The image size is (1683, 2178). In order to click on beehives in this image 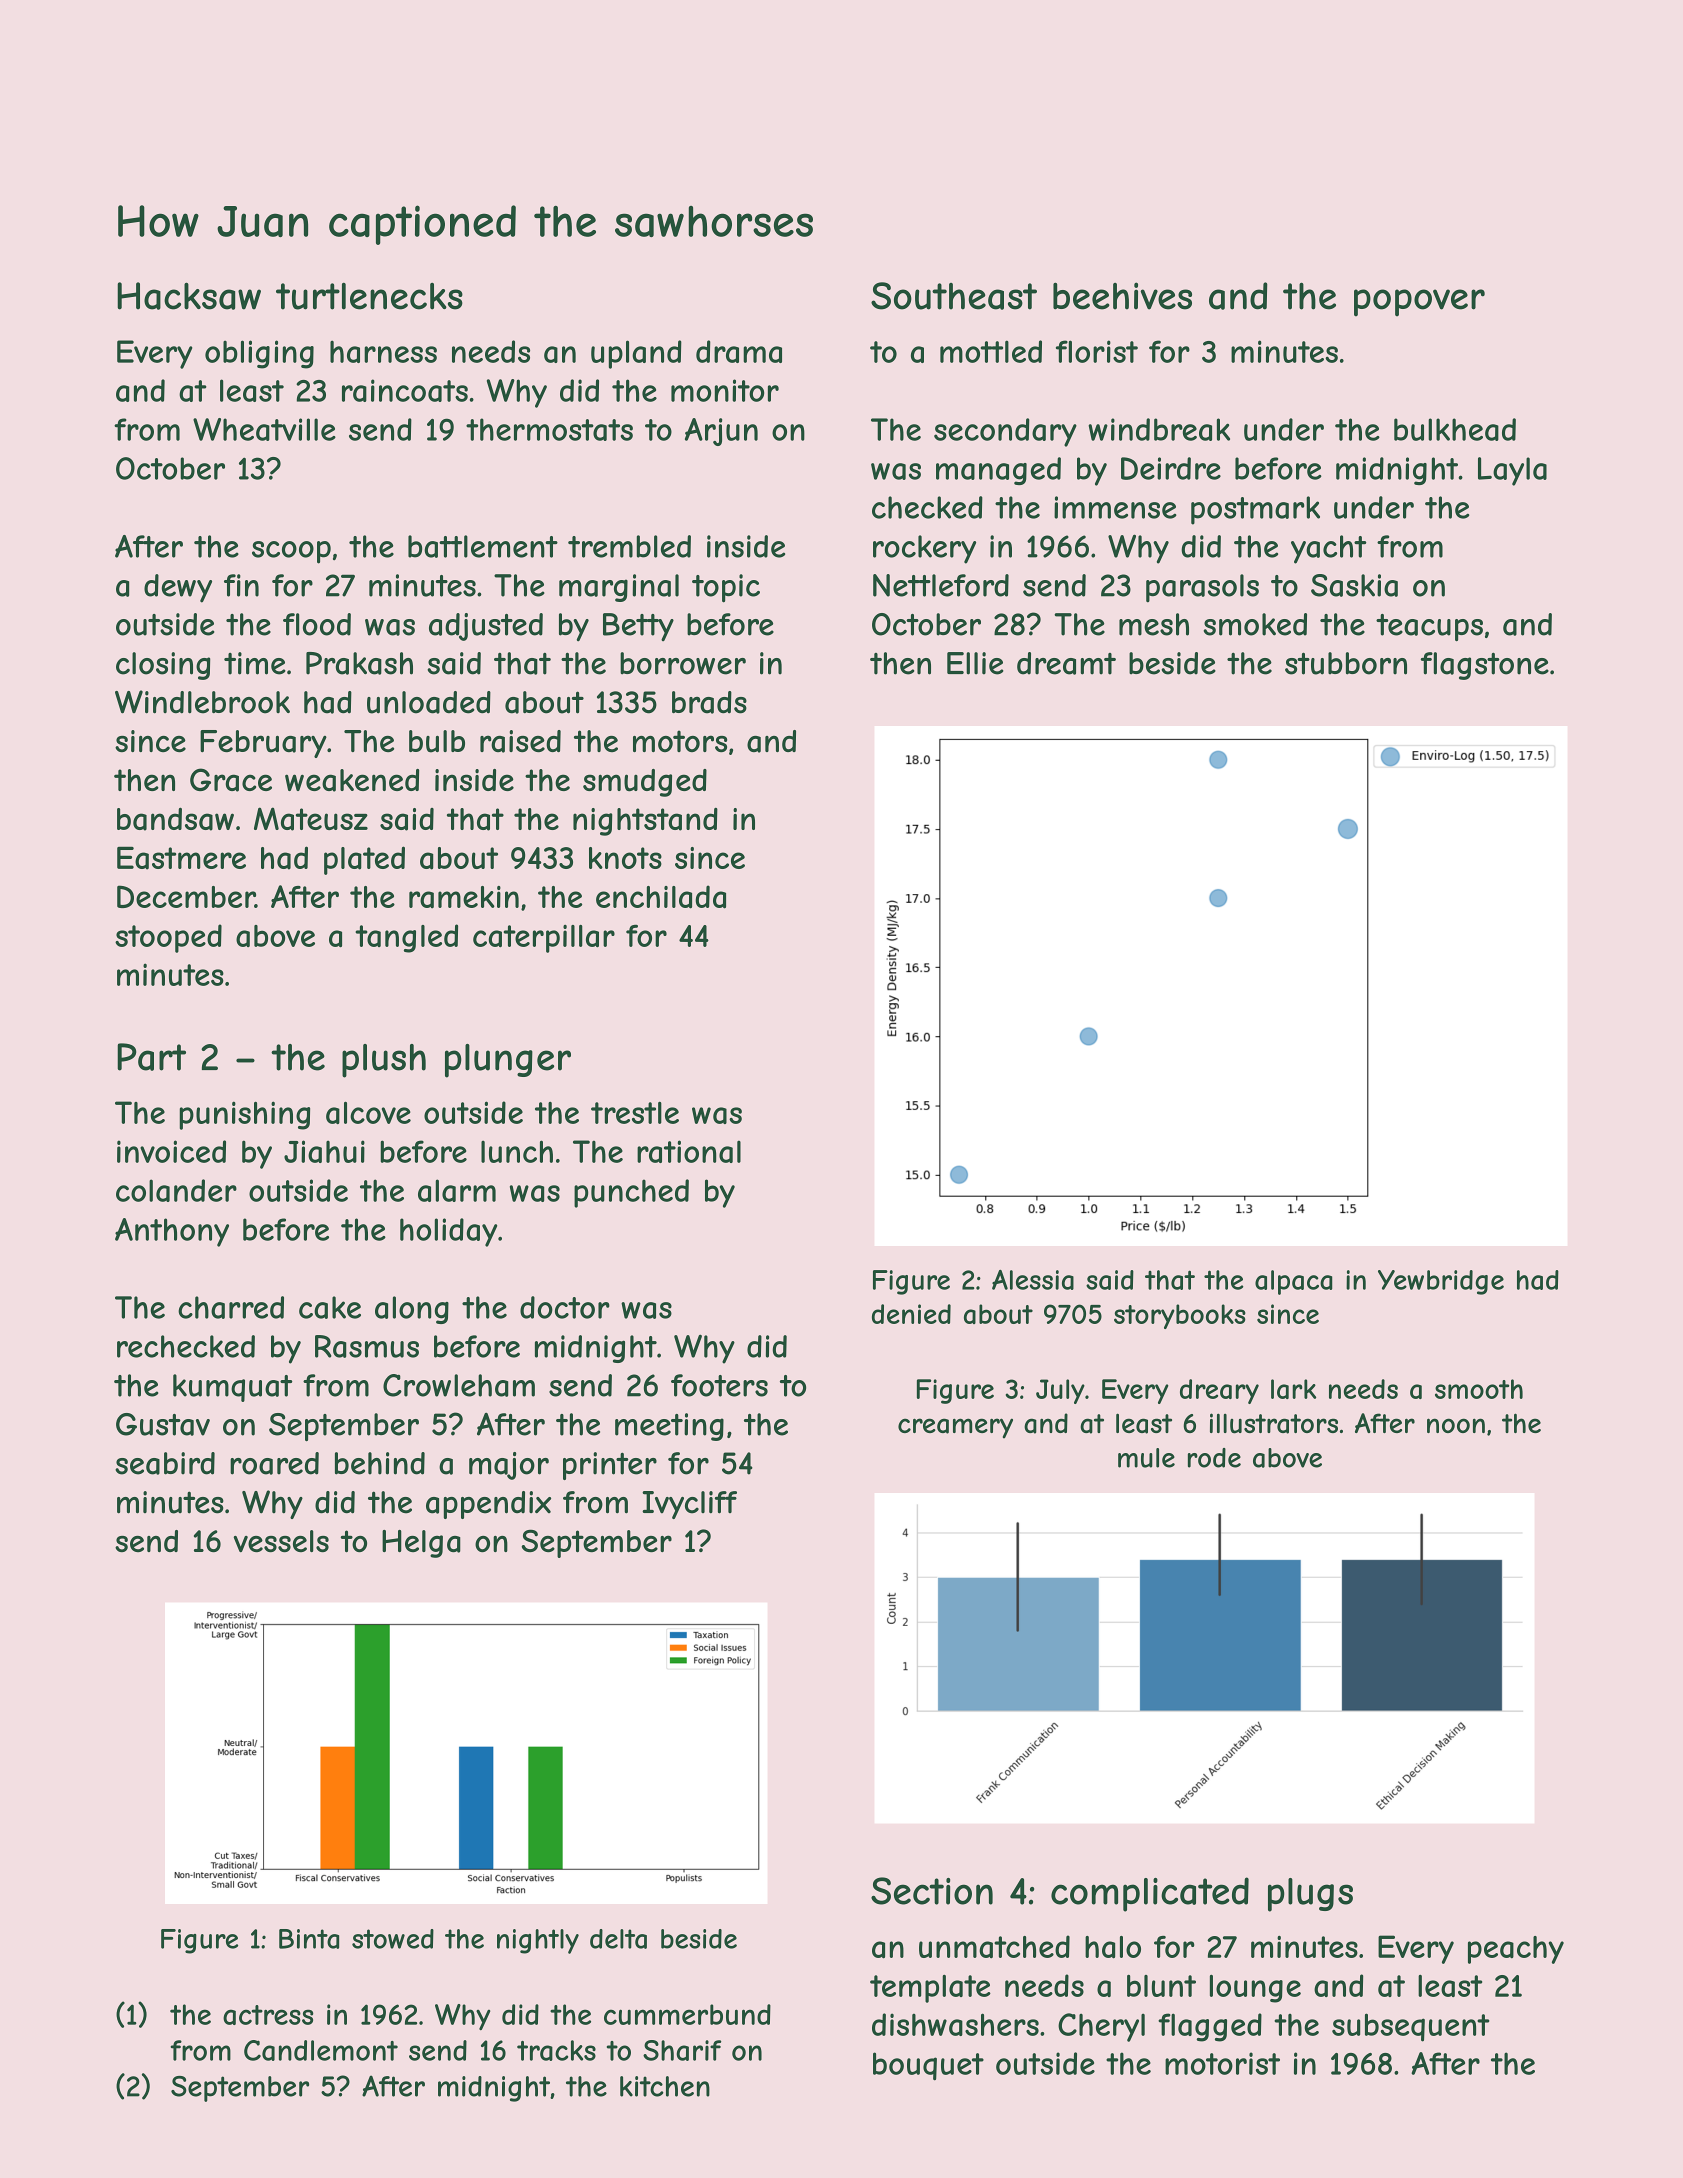, I will do `click(1122, 296)`.
